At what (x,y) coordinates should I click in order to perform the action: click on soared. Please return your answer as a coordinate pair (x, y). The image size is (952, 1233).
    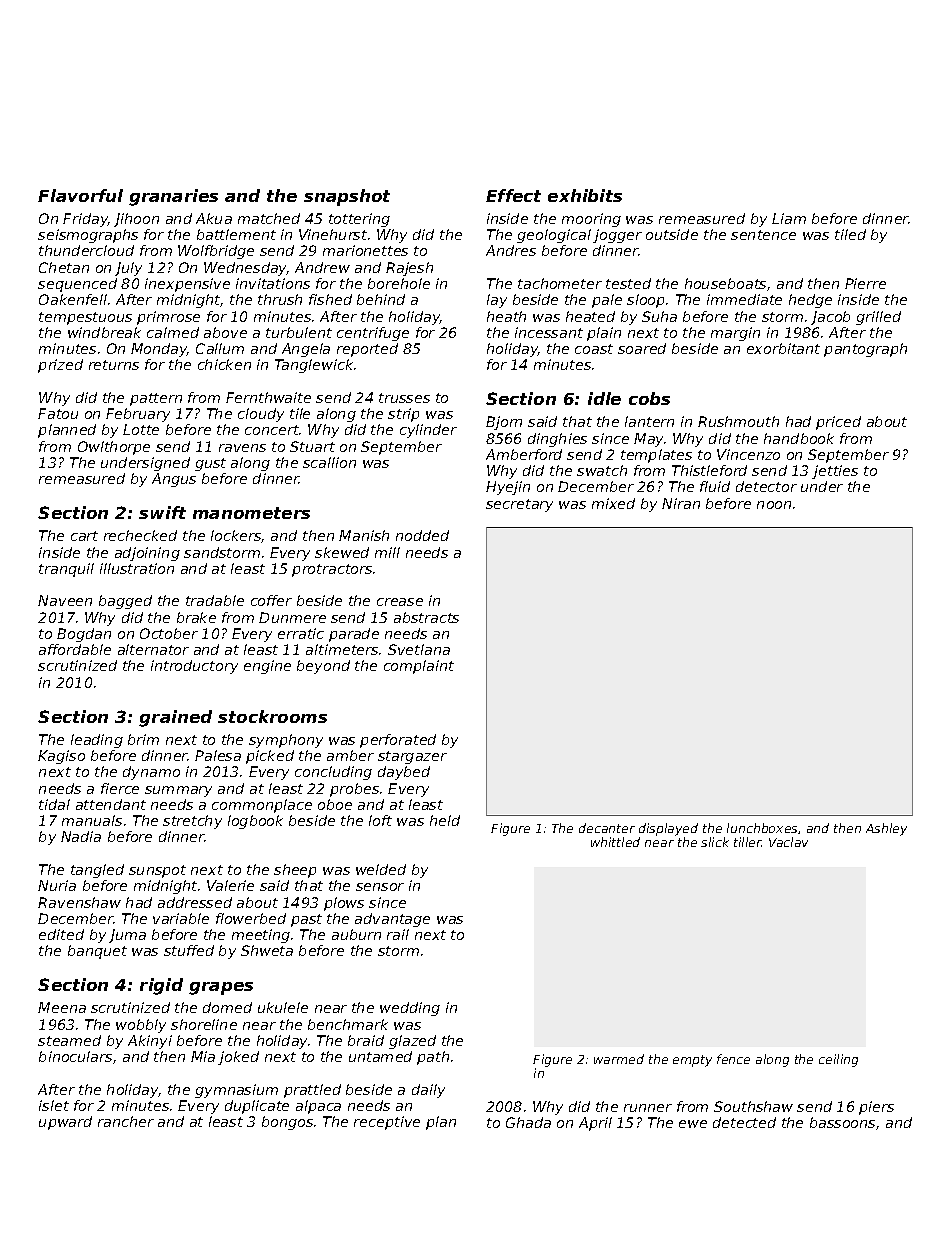
    Looking at the image, I should click on (642, 348).
